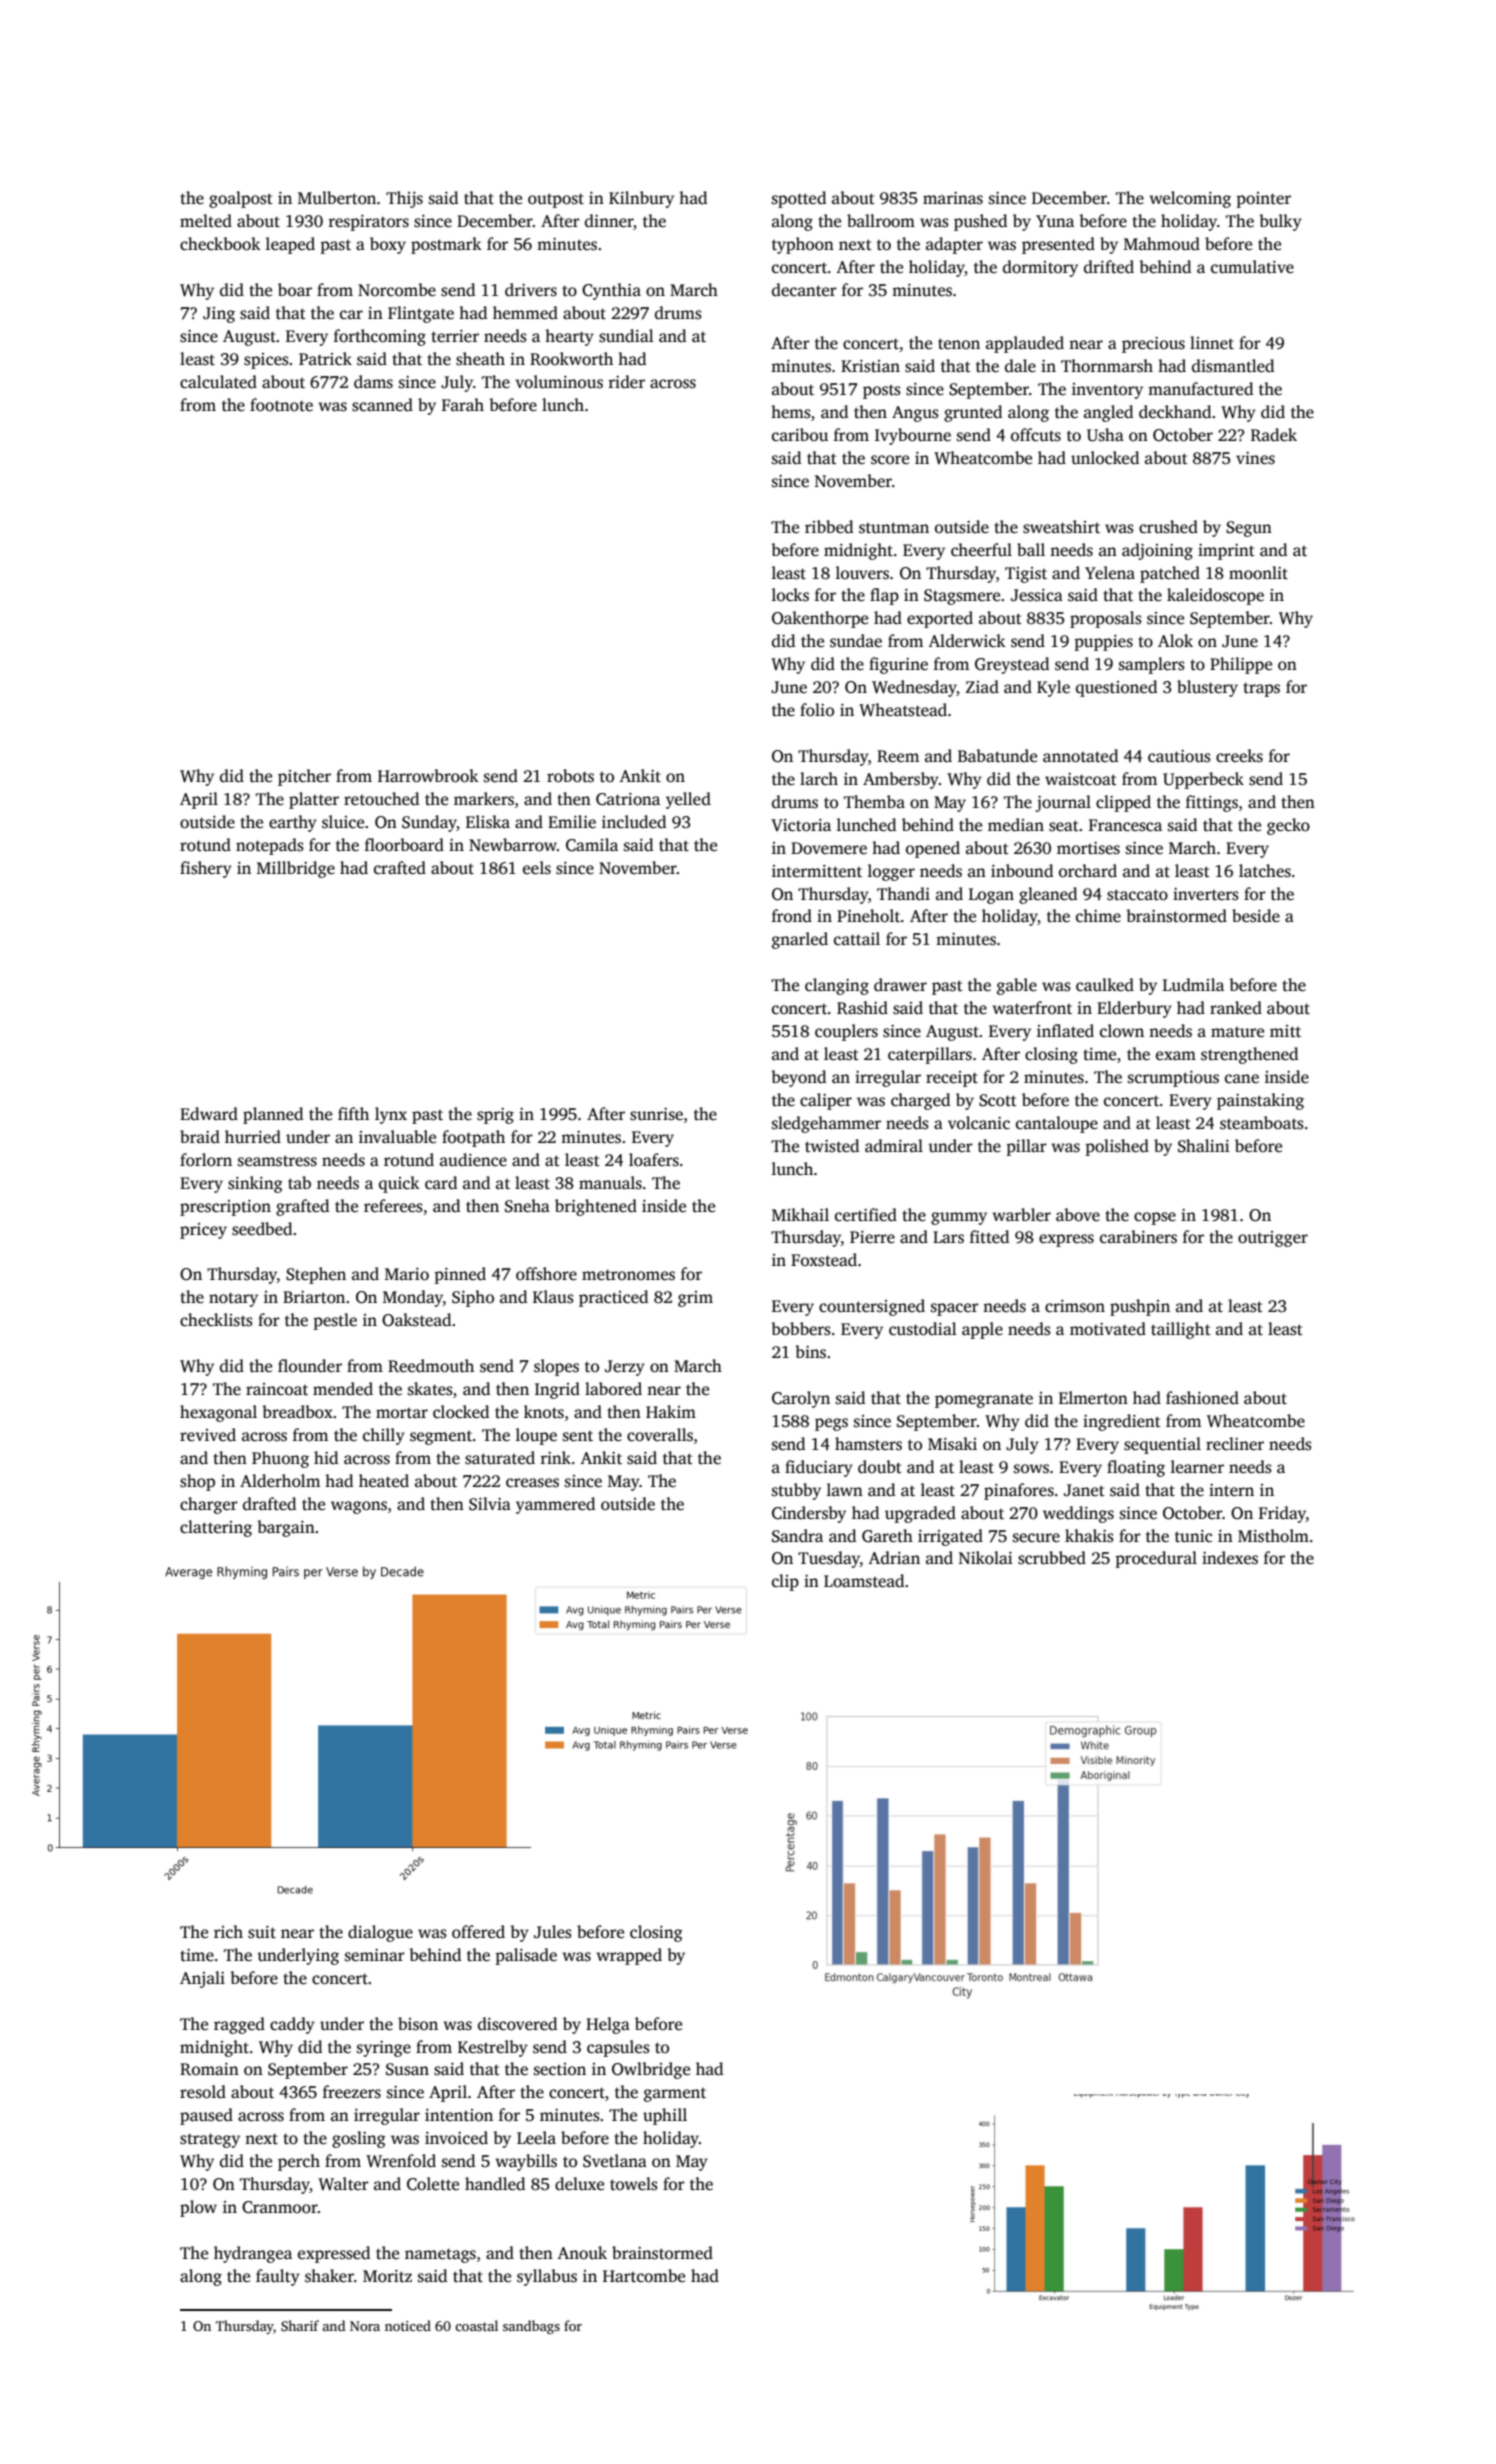 Image resolution: width=1496 pixels, height=2464 pixels. I want to click on Adrian, so click(894, 1557).
